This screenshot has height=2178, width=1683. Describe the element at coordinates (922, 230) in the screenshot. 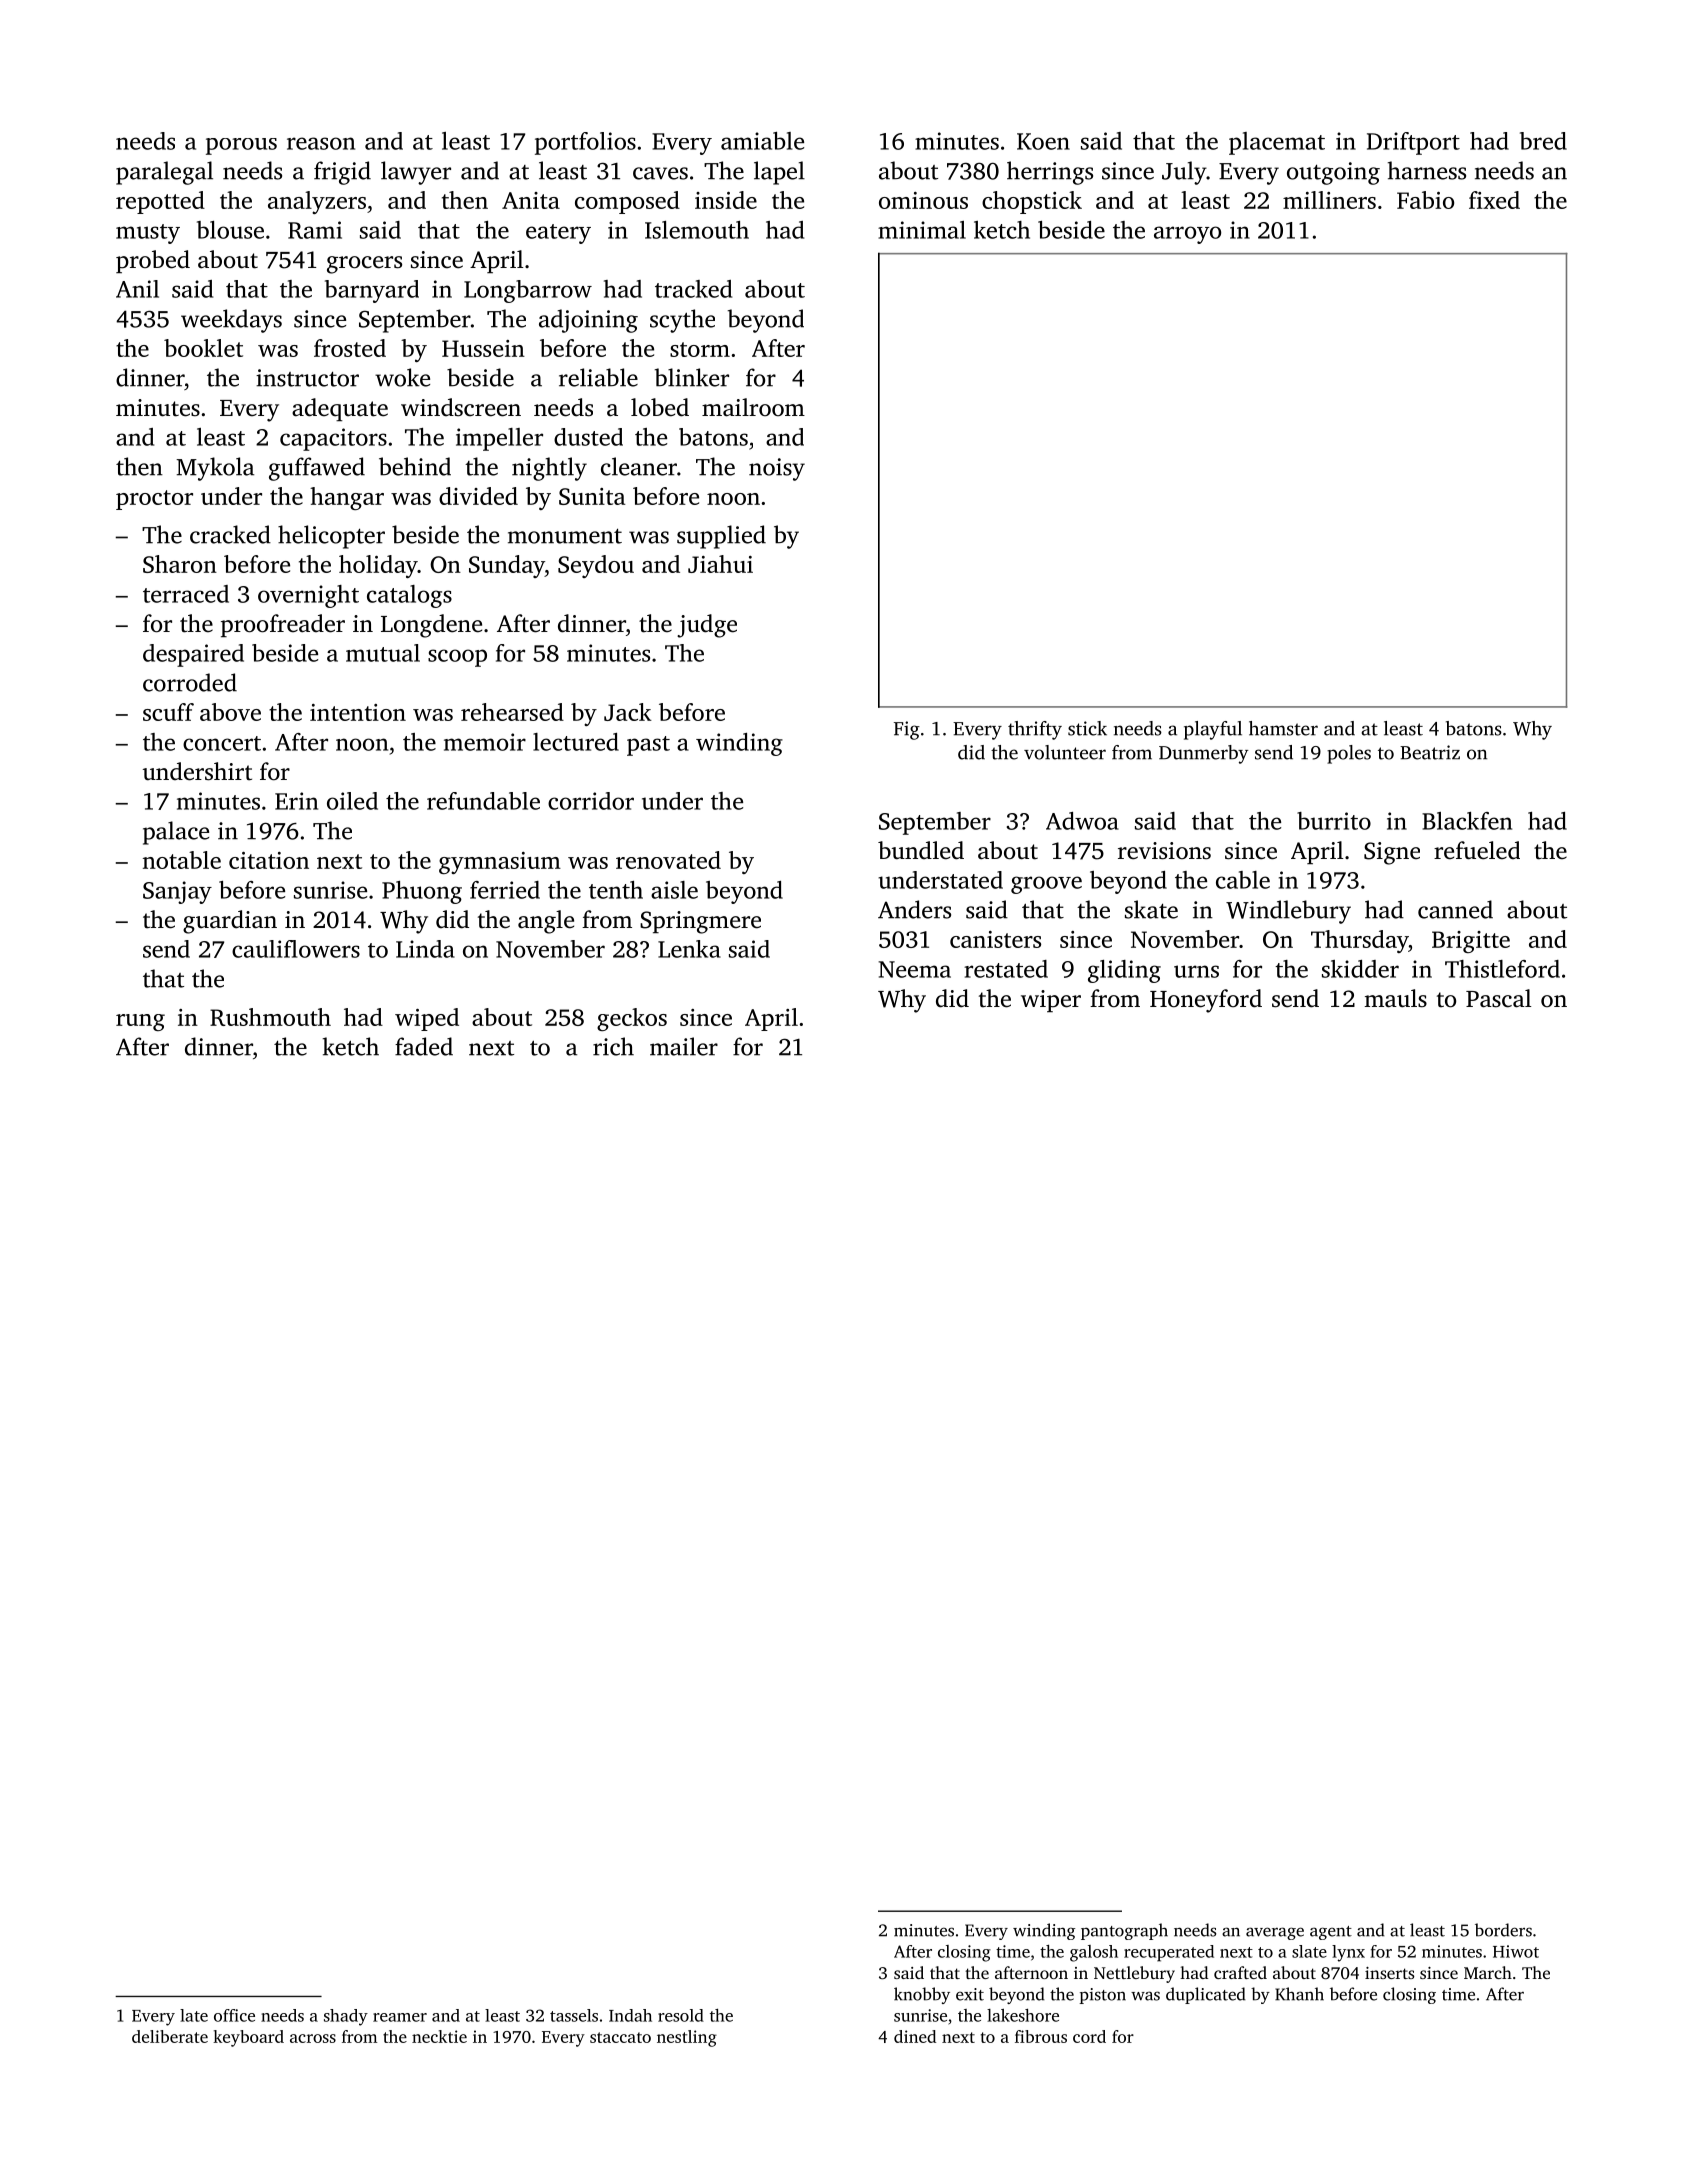

I see `minimal` at that location.
